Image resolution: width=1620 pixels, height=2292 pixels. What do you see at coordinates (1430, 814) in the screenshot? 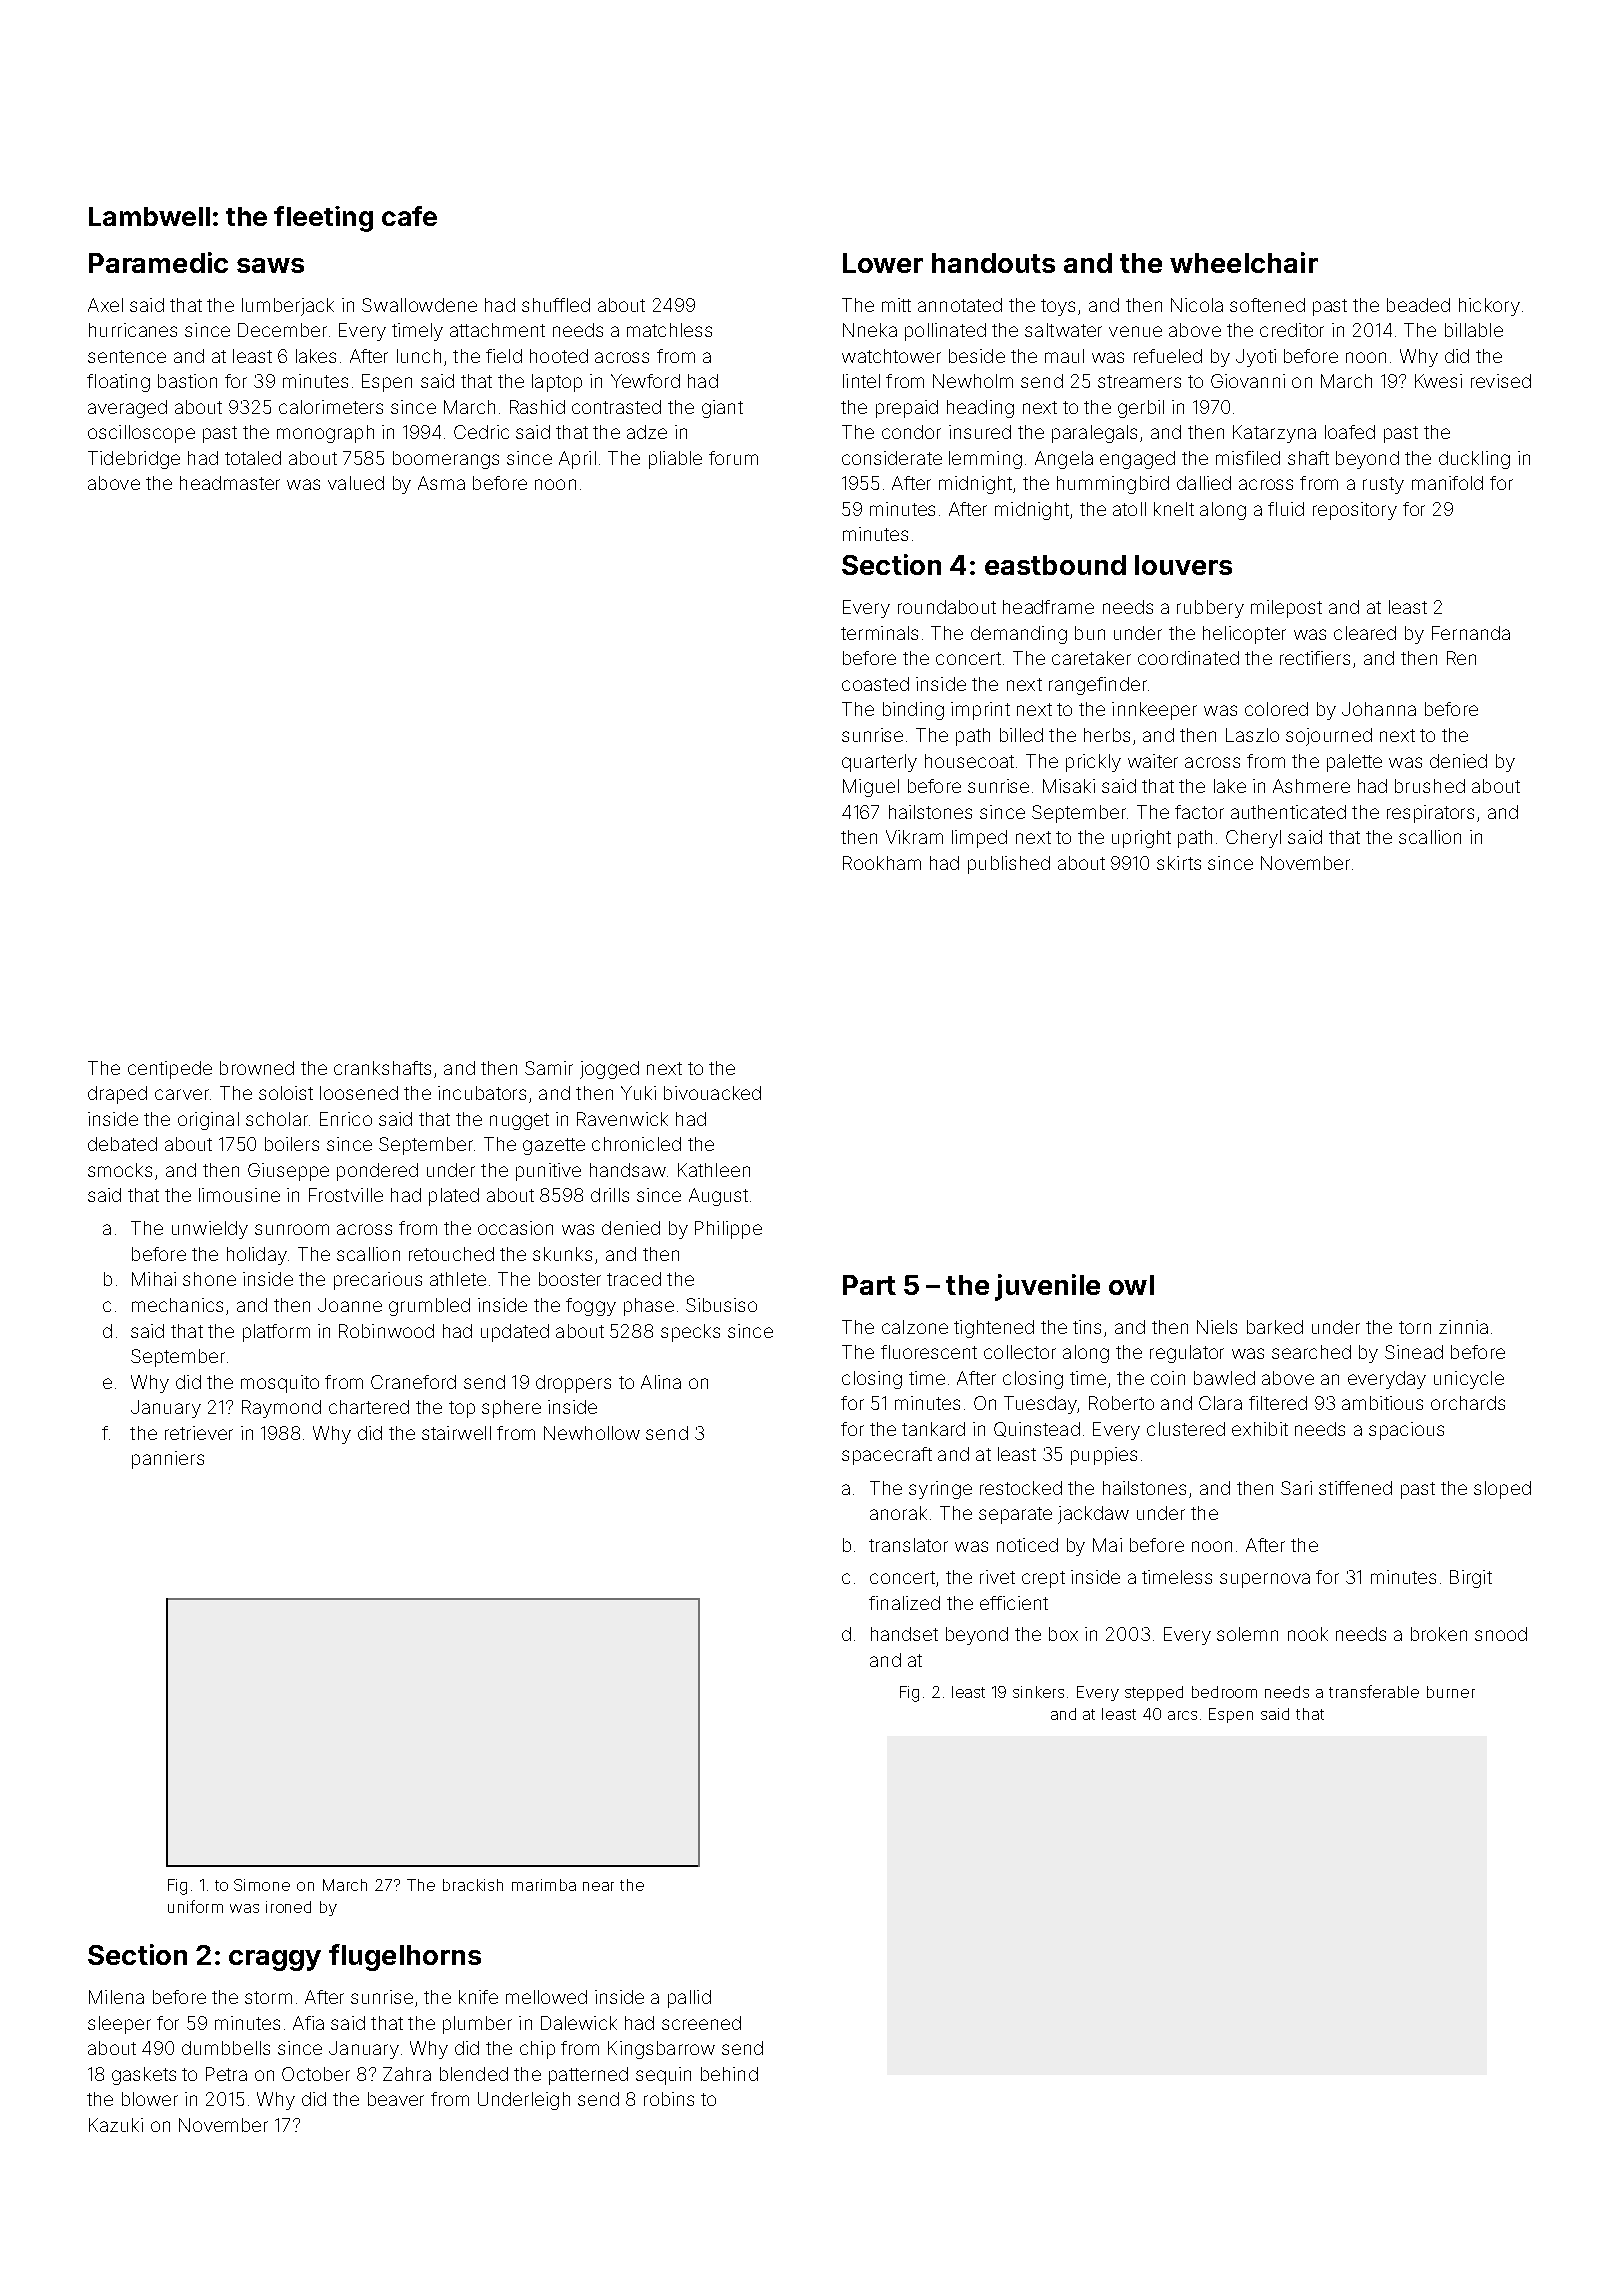
I see `respirators` at bounding box center [1430, 814].
